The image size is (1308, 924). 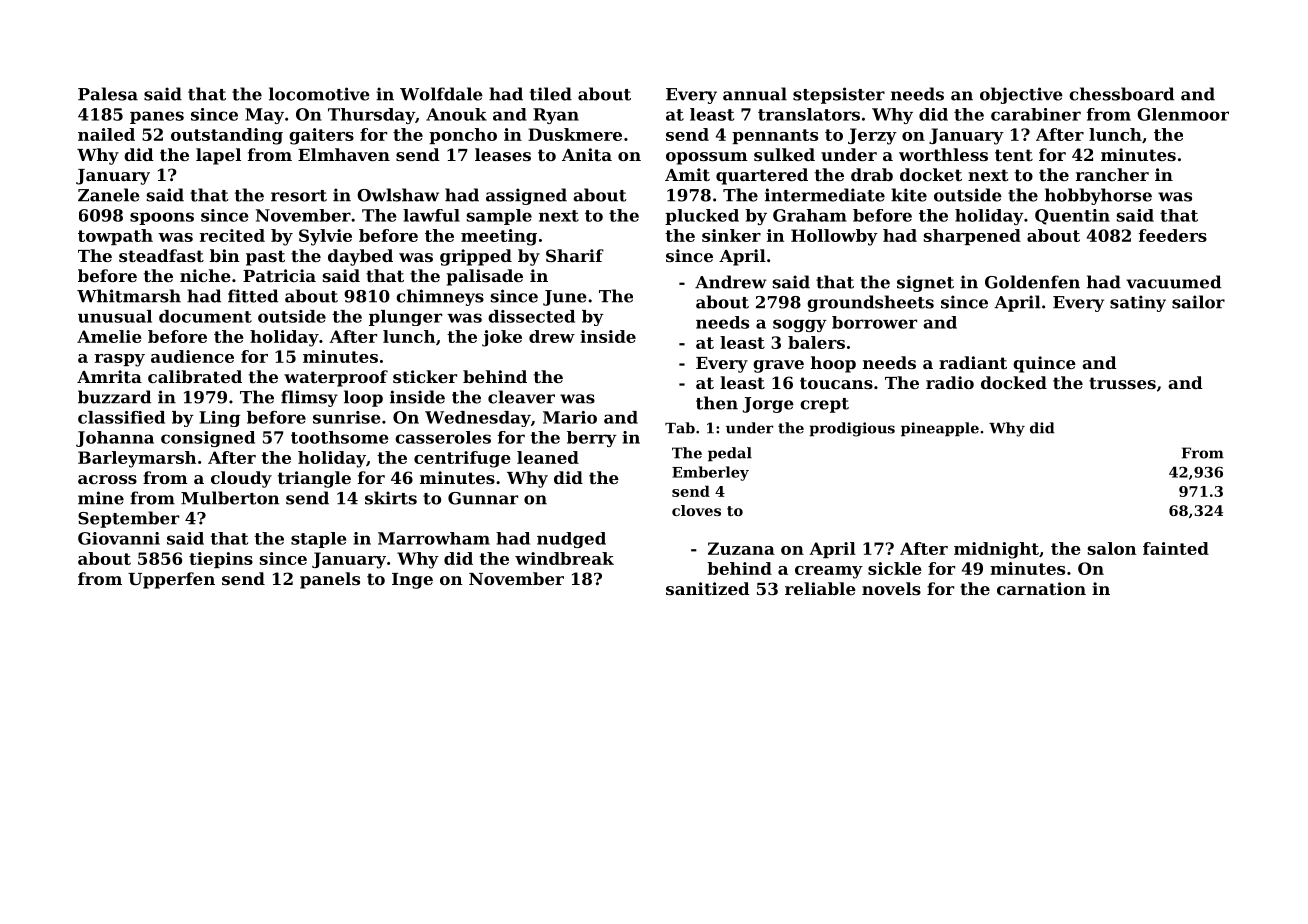 I want to click on sinker, so click(x=731, y=235).
